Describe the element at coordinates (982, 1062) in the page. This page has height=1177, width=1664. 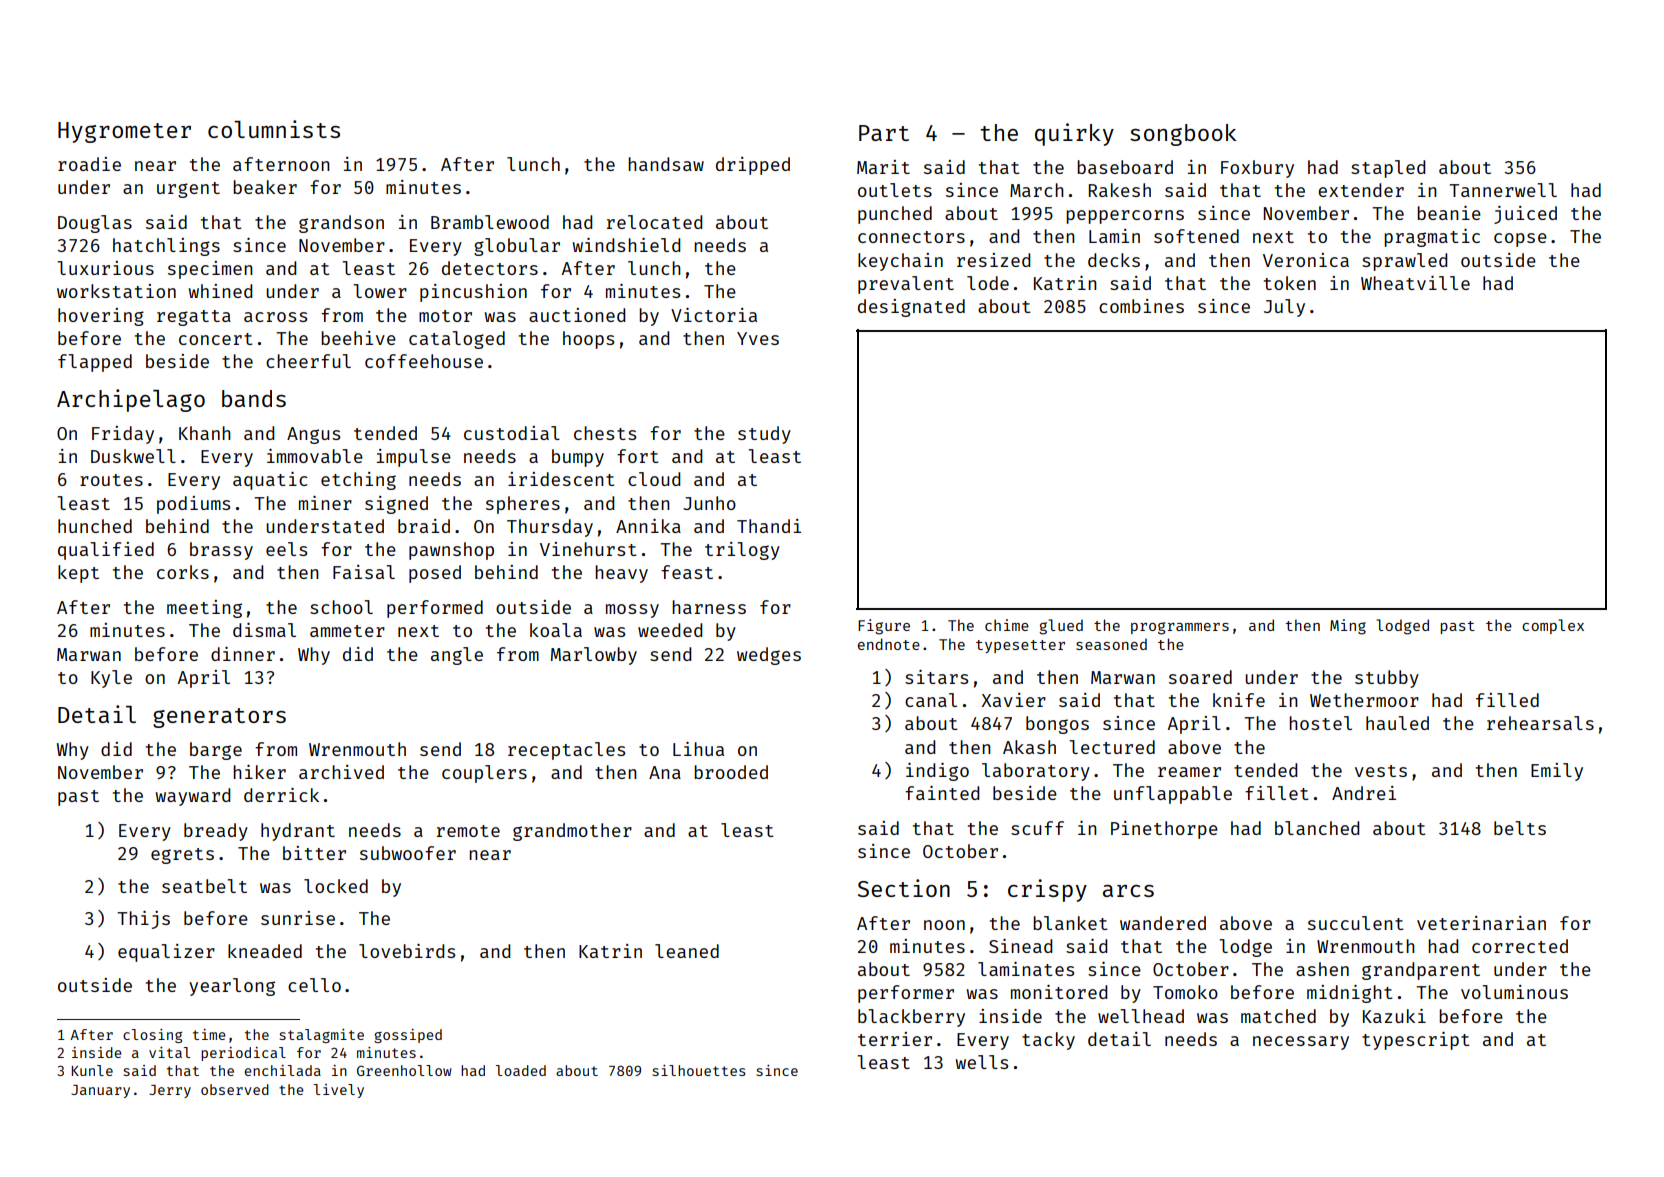
I see `wells` at that location.
